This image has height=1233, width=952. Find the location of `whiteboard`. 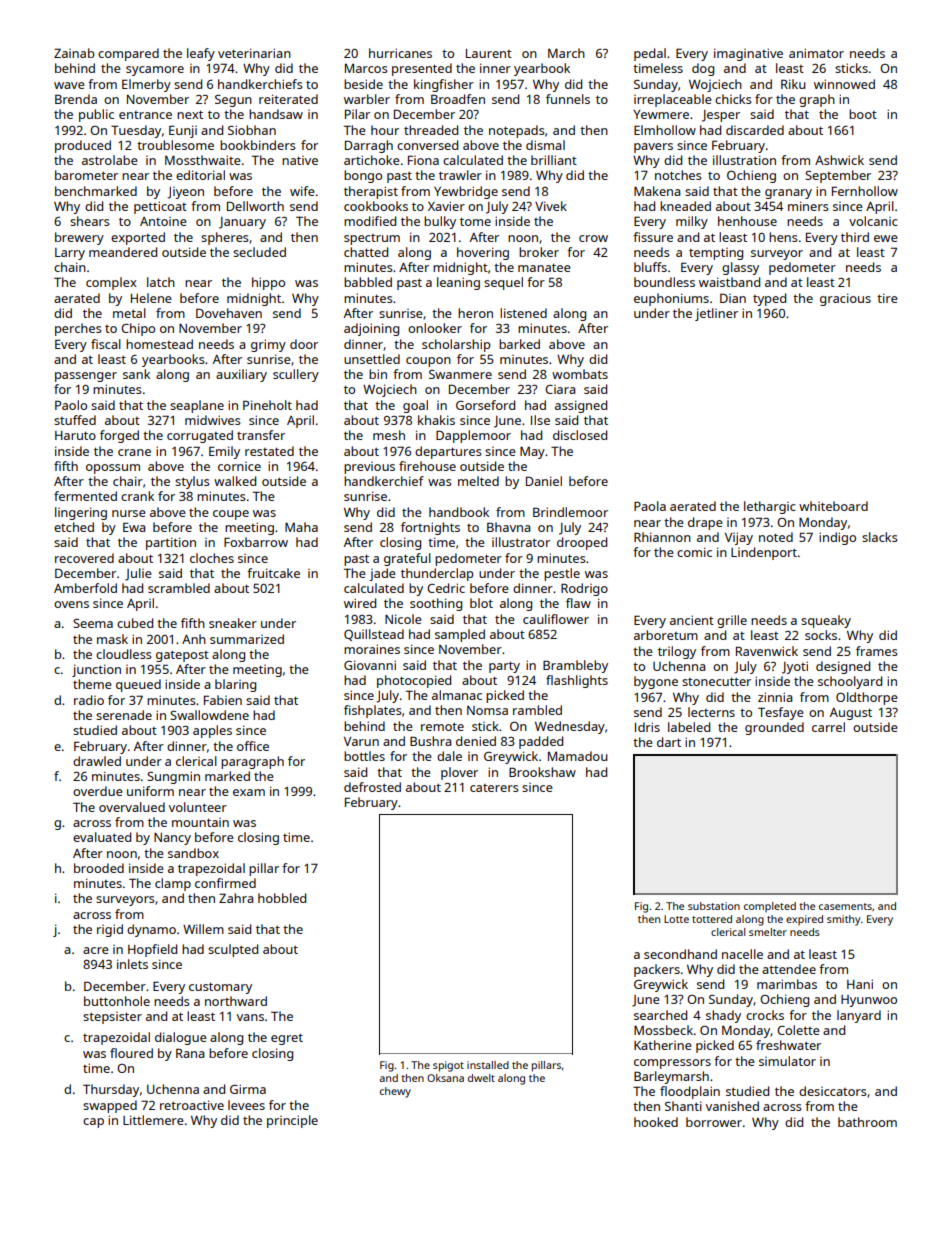

whiteboard is located at coordinates (833, 506).
